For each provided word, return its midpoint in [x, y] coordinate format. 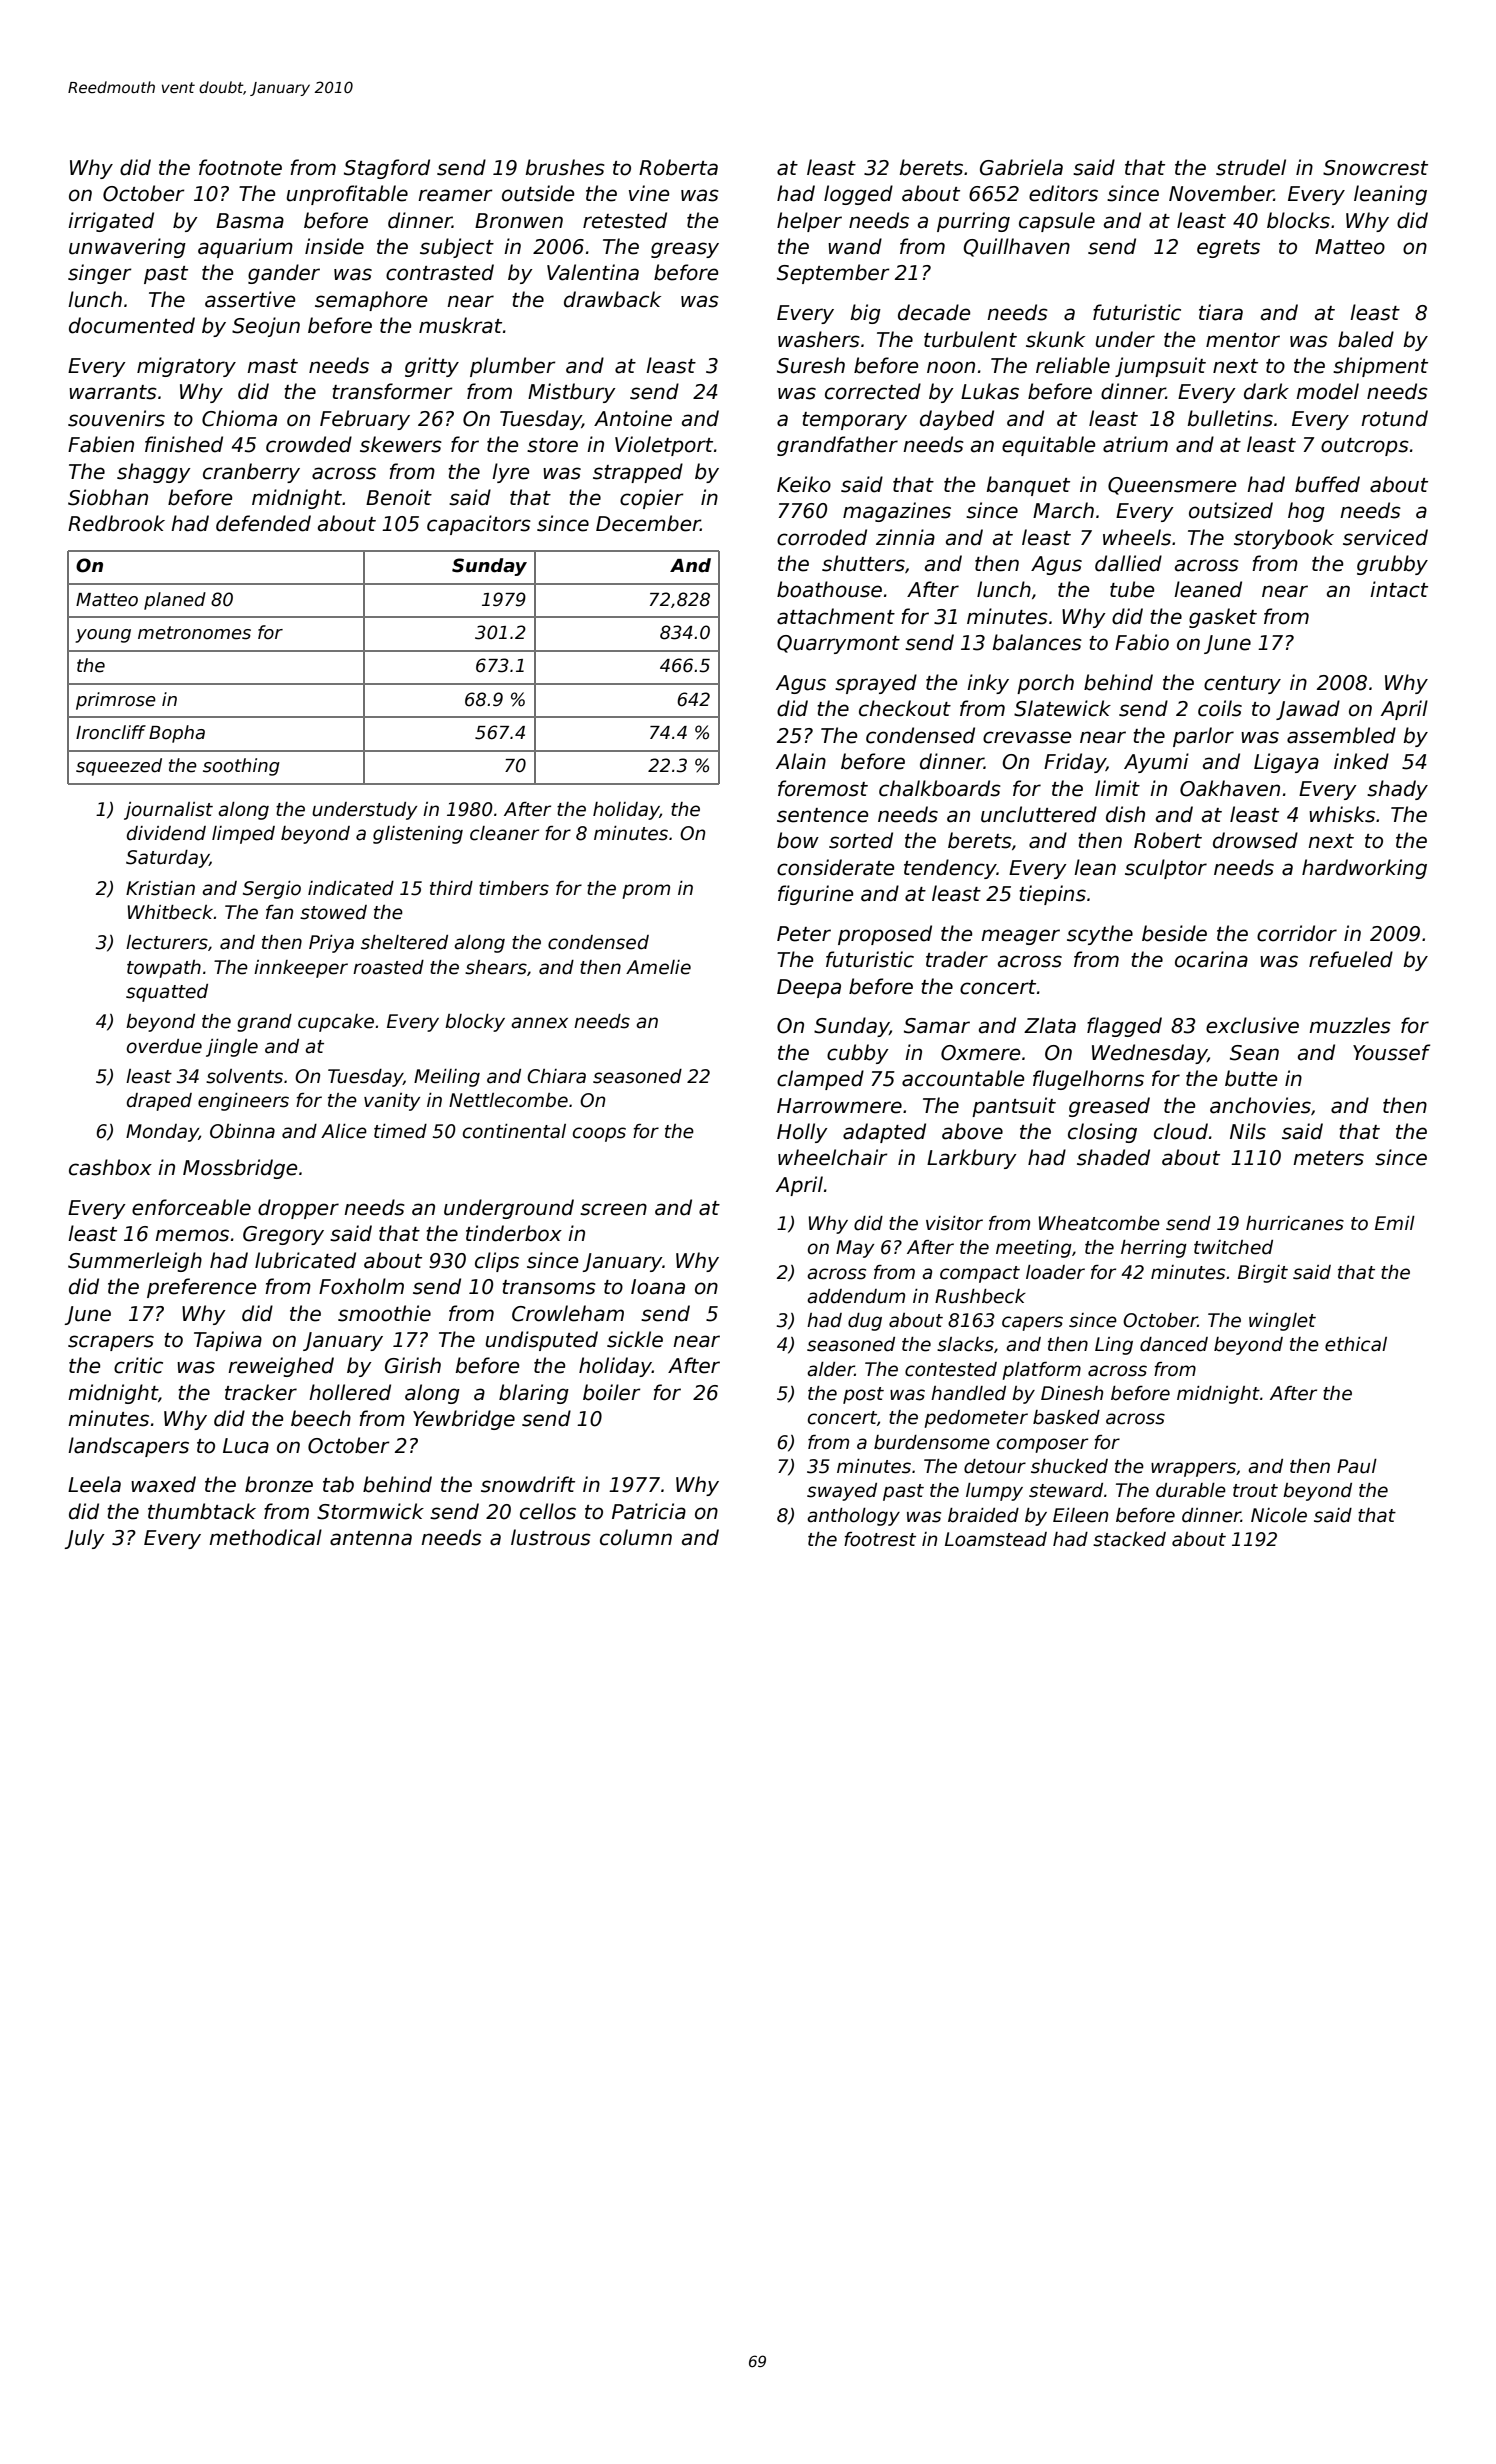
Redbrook [116, 523]
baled [1366, 339]
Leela [94, 1484]
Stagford [387, 169]
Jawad [1308, 710]
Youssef [1391, 1052]
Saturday [167, 859]
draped [159, 1102]
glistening [418, 835]
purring [973, 222]
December [648, 523]
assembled [1341, 735]
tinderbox [514, 1233]
